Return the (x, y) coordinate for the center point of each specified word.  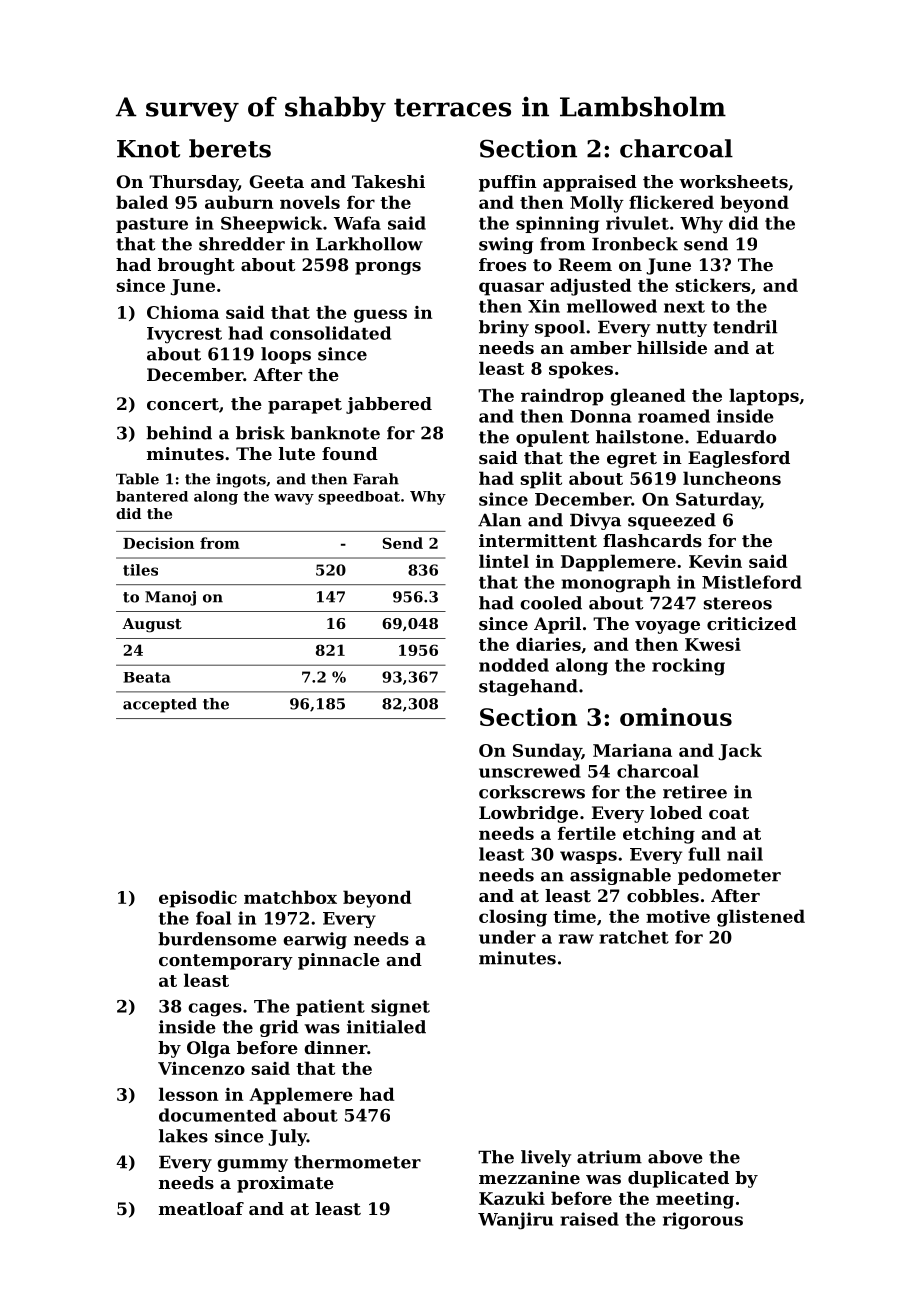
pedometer (729, 876)
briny (504, 328)
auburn (239, 202)
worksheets (733, 181)
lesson (188, 1094)
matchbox (290, 897)
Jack (740, 752)
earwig (315, 940)
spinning (557, 225)
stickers (713, 285)
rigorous (703, 1221)
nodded (514, 665)
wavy (294, 499)
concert (183, 404)
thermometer (357, 1162)
